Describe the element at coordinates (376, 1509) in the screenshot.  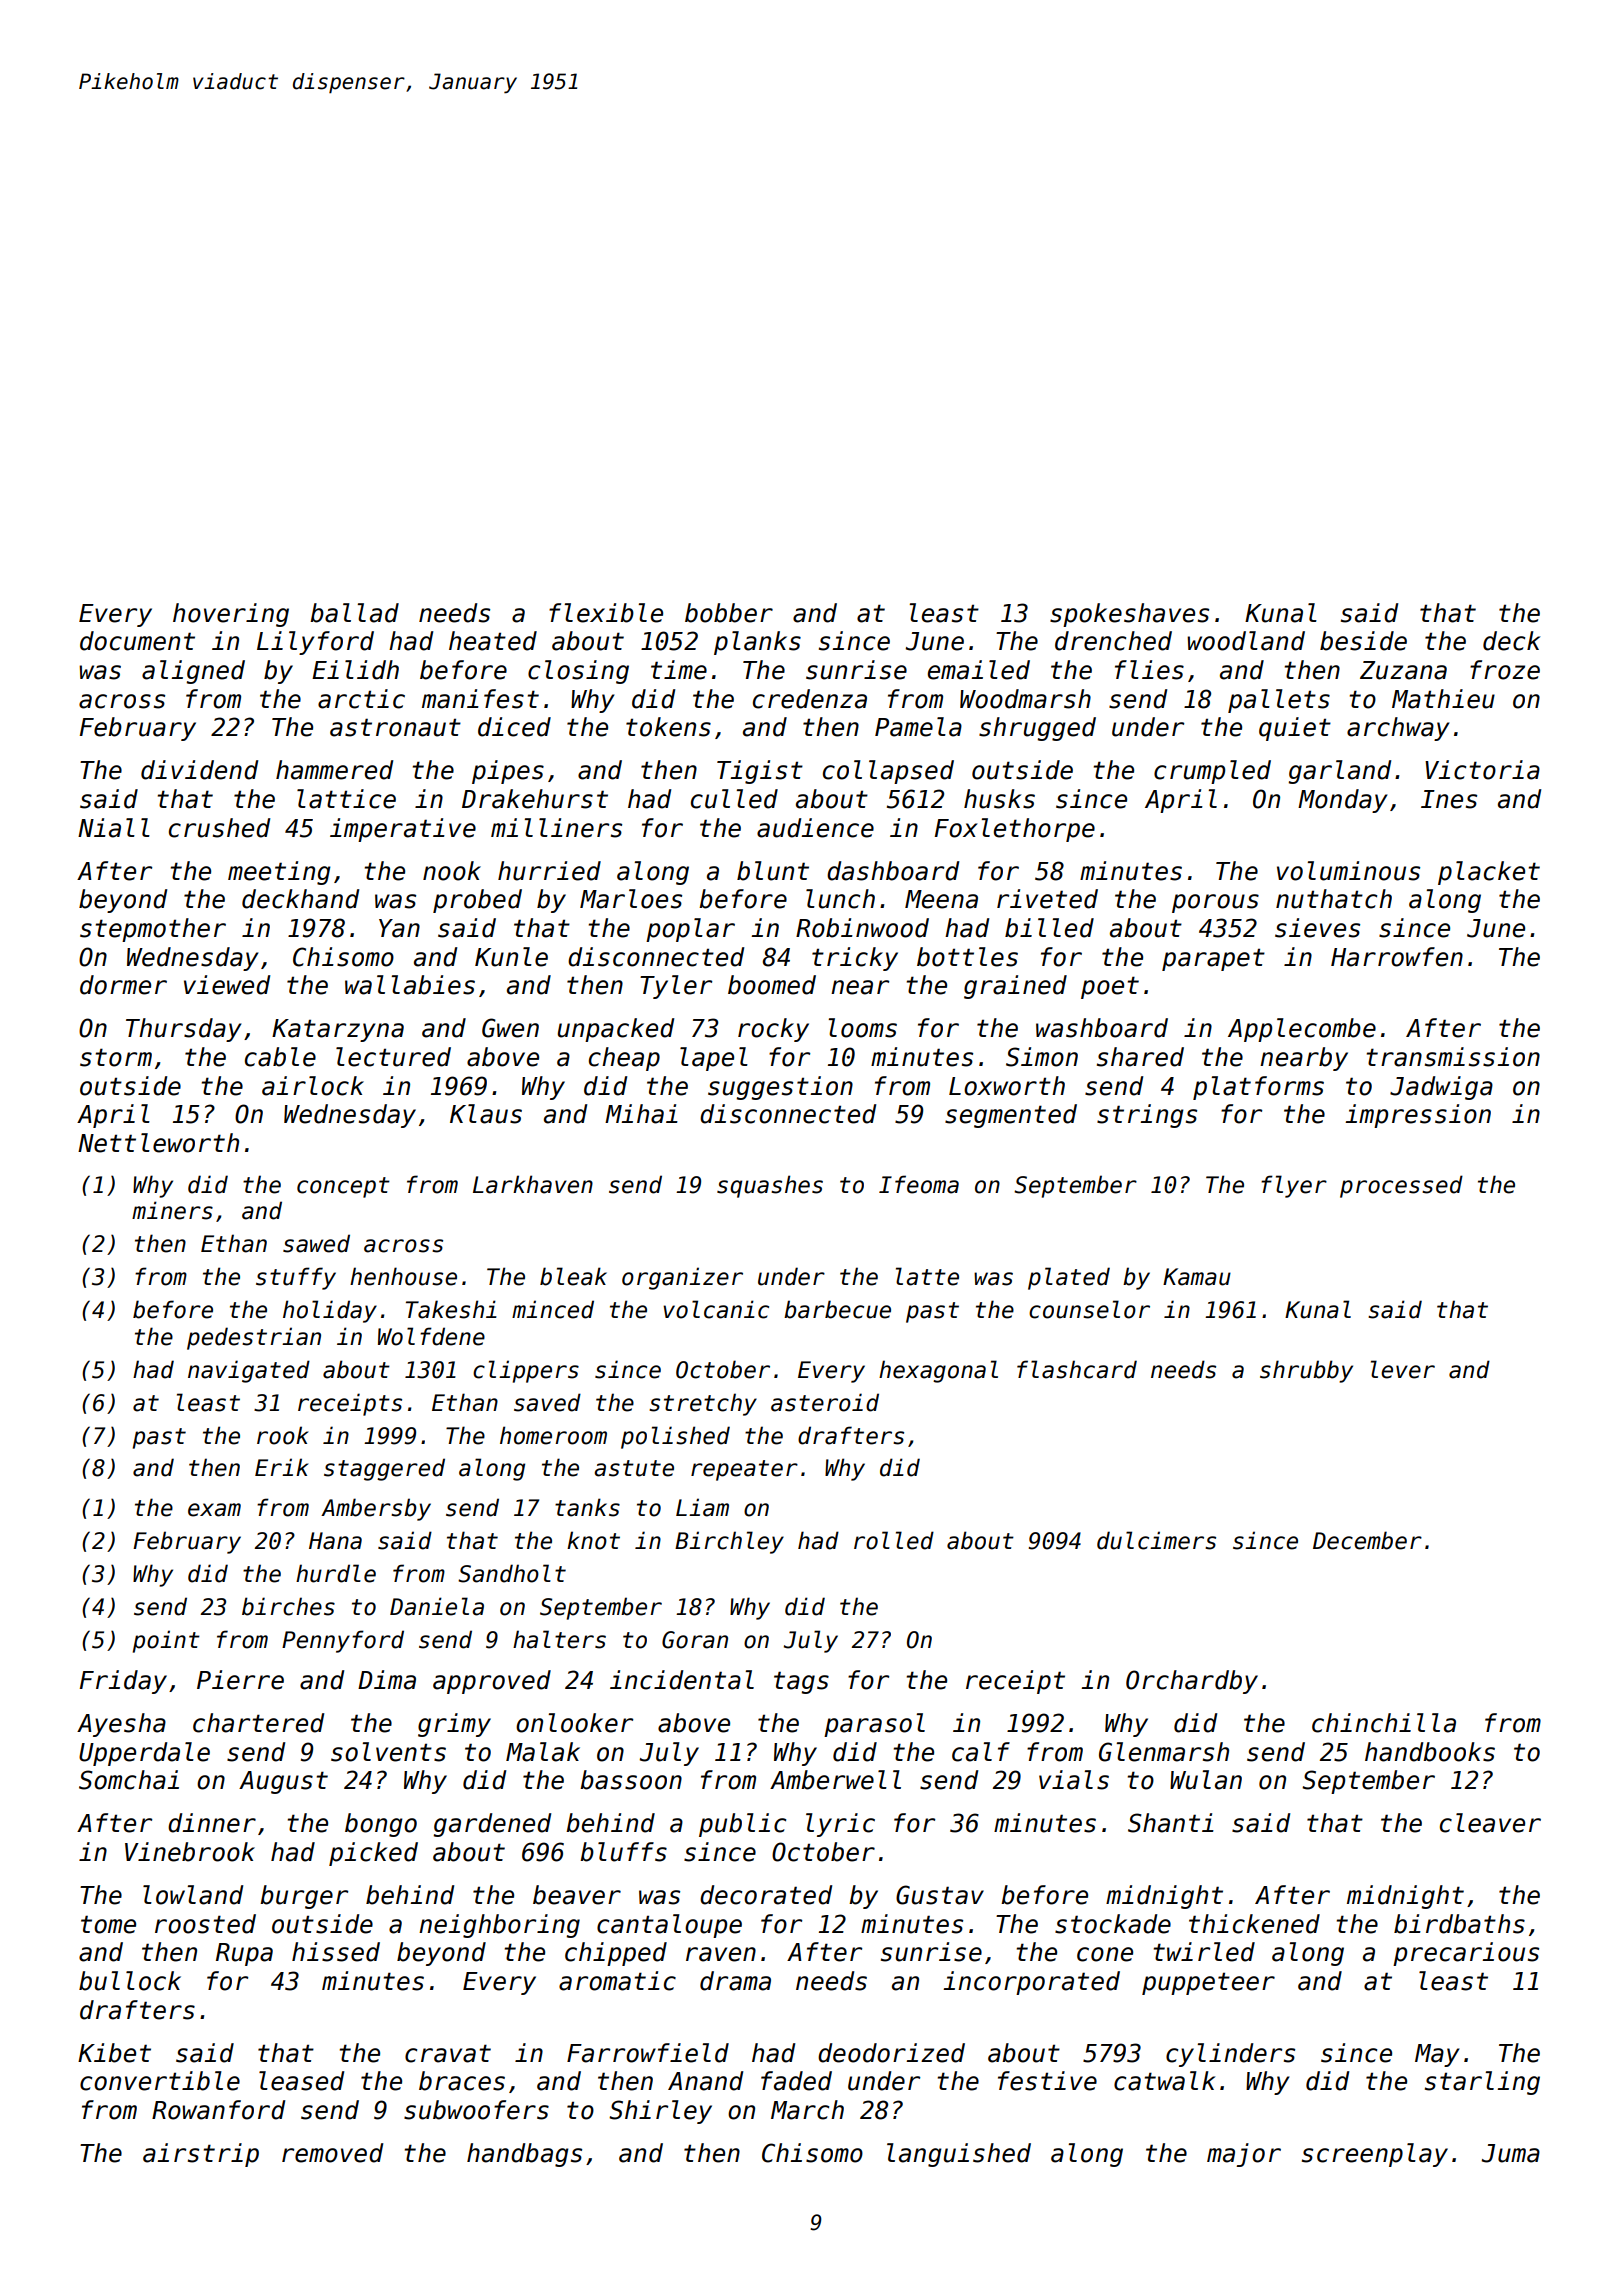
I see `Ambersby` at that location.
